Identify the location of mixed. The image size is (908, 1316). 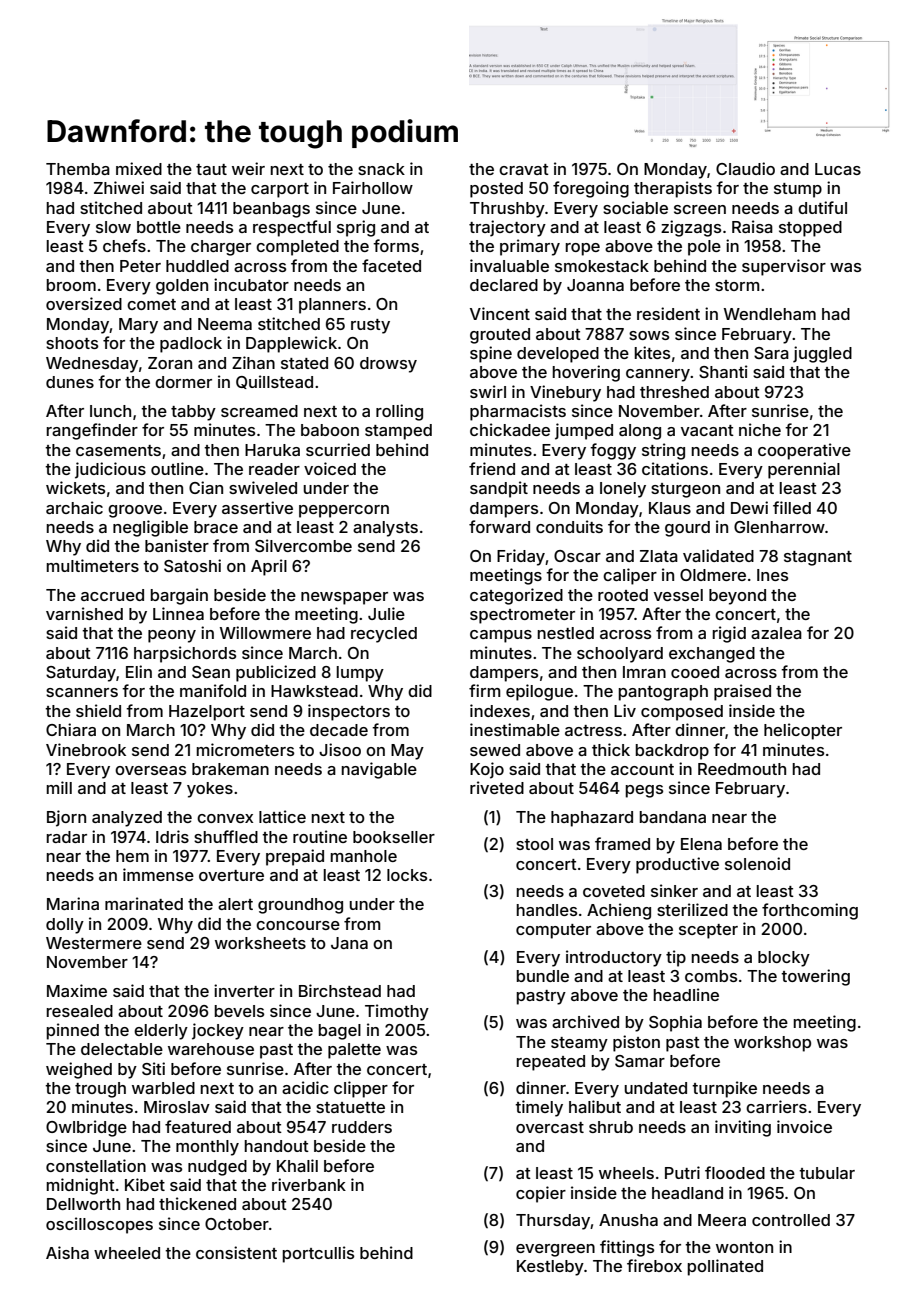
(139, 168).
